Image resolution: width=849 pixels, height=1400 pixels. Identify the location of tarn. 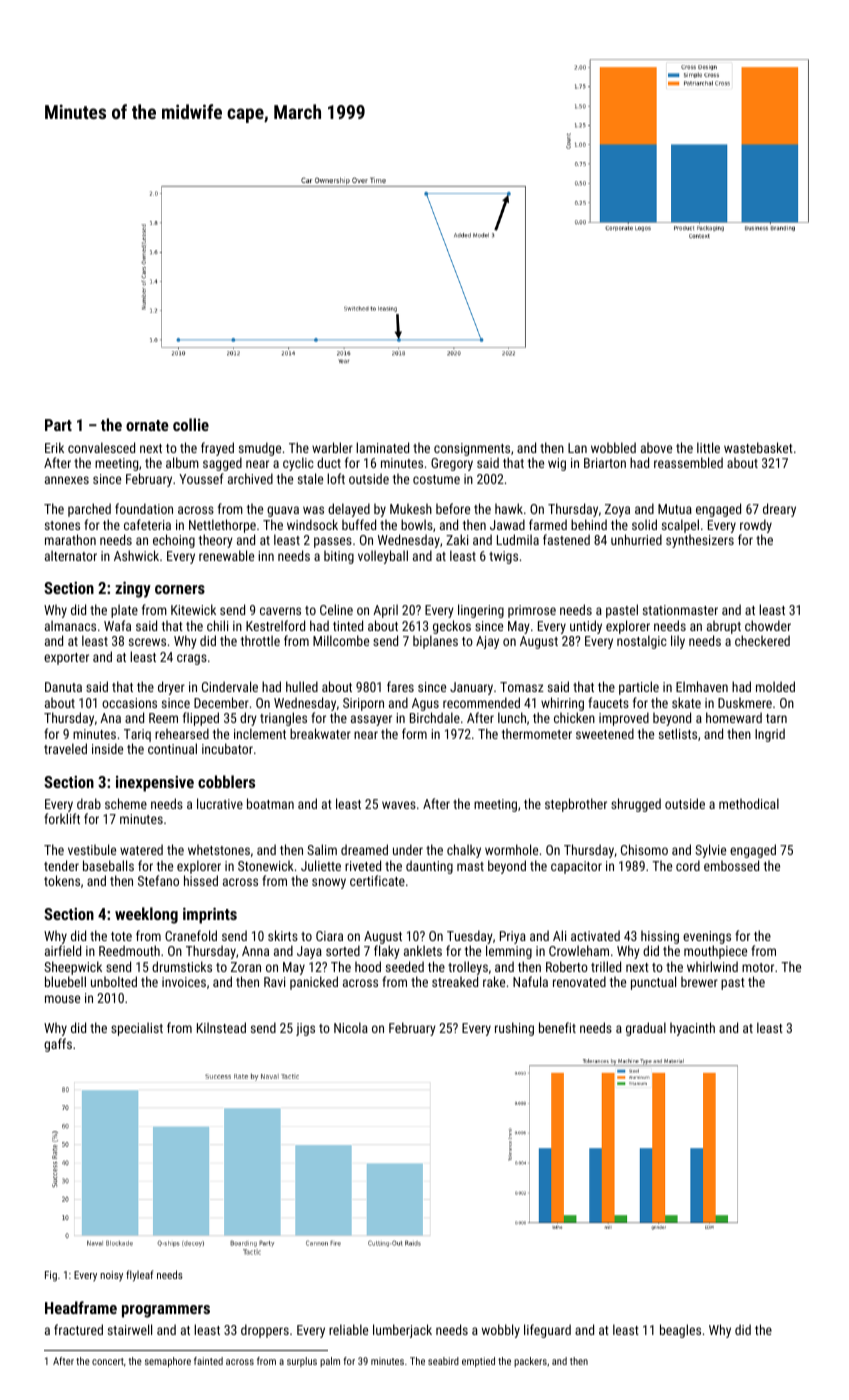
(776, 718).
